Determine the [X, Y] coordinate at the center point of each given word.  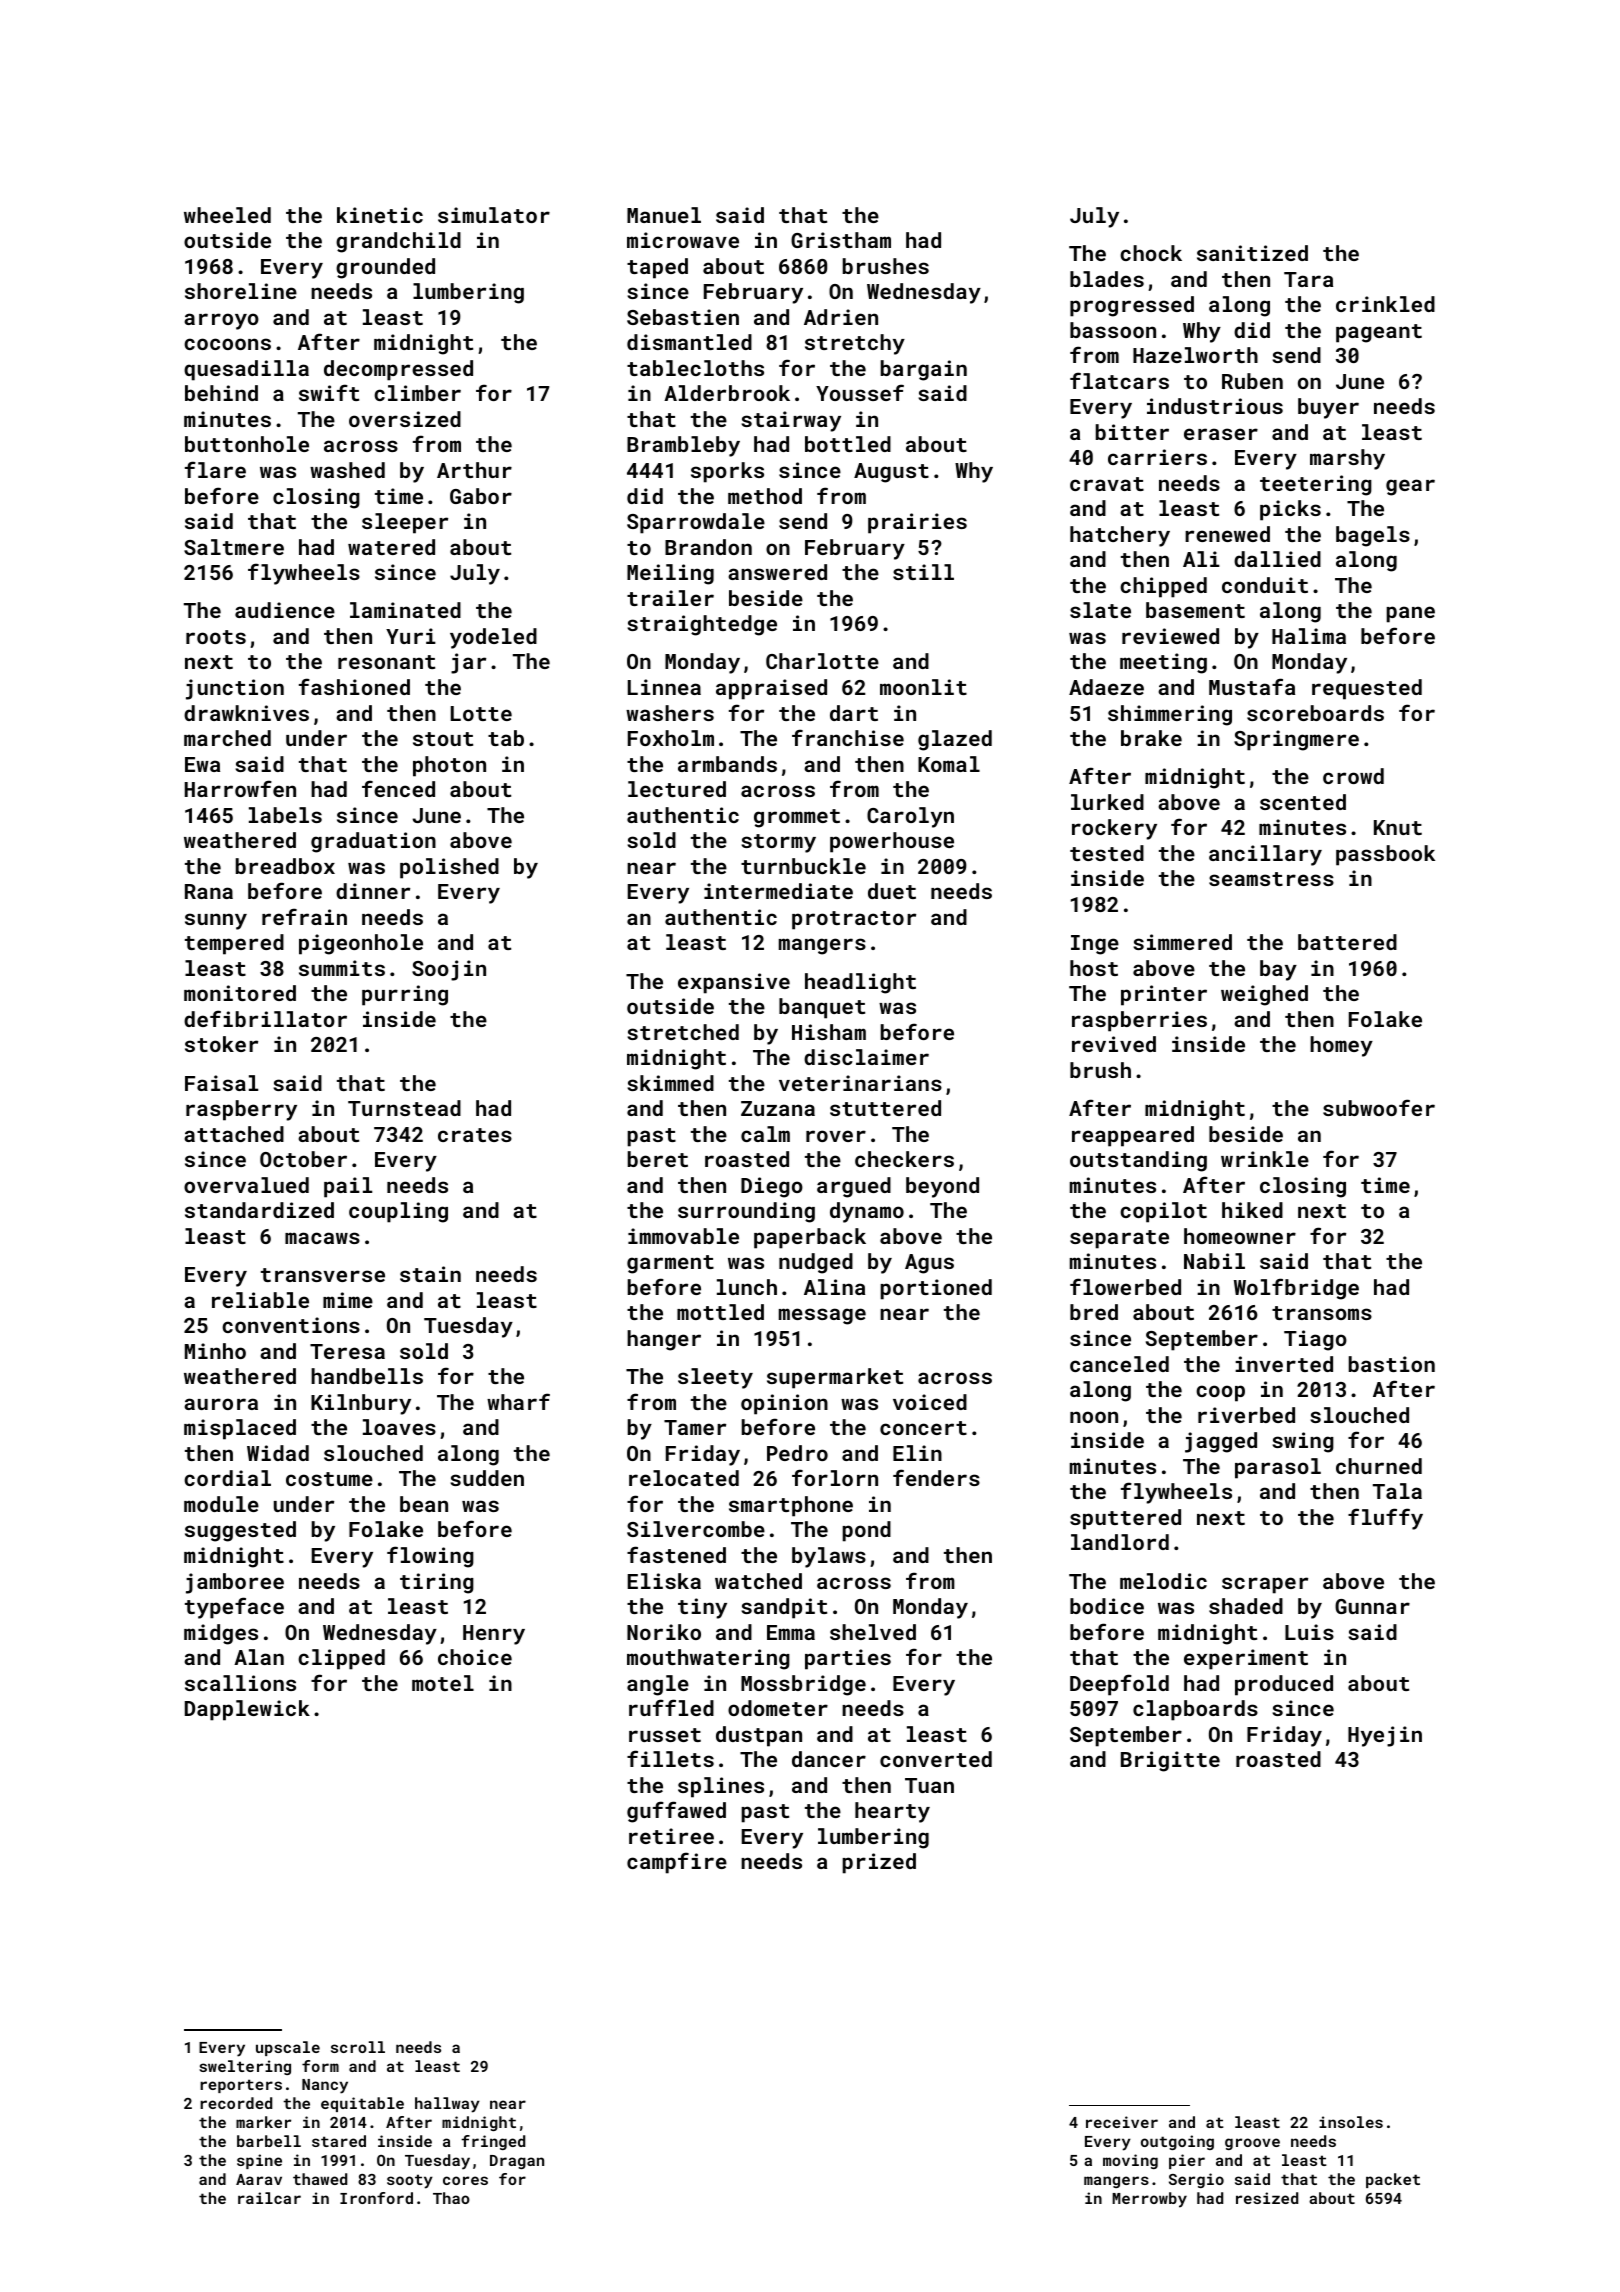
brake [1151, 738]
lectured [677, 789]
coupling [398, 1212]
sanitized [1252, 253]
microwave [683, 240]
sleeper [405, 523]
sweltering [245, 2067]
